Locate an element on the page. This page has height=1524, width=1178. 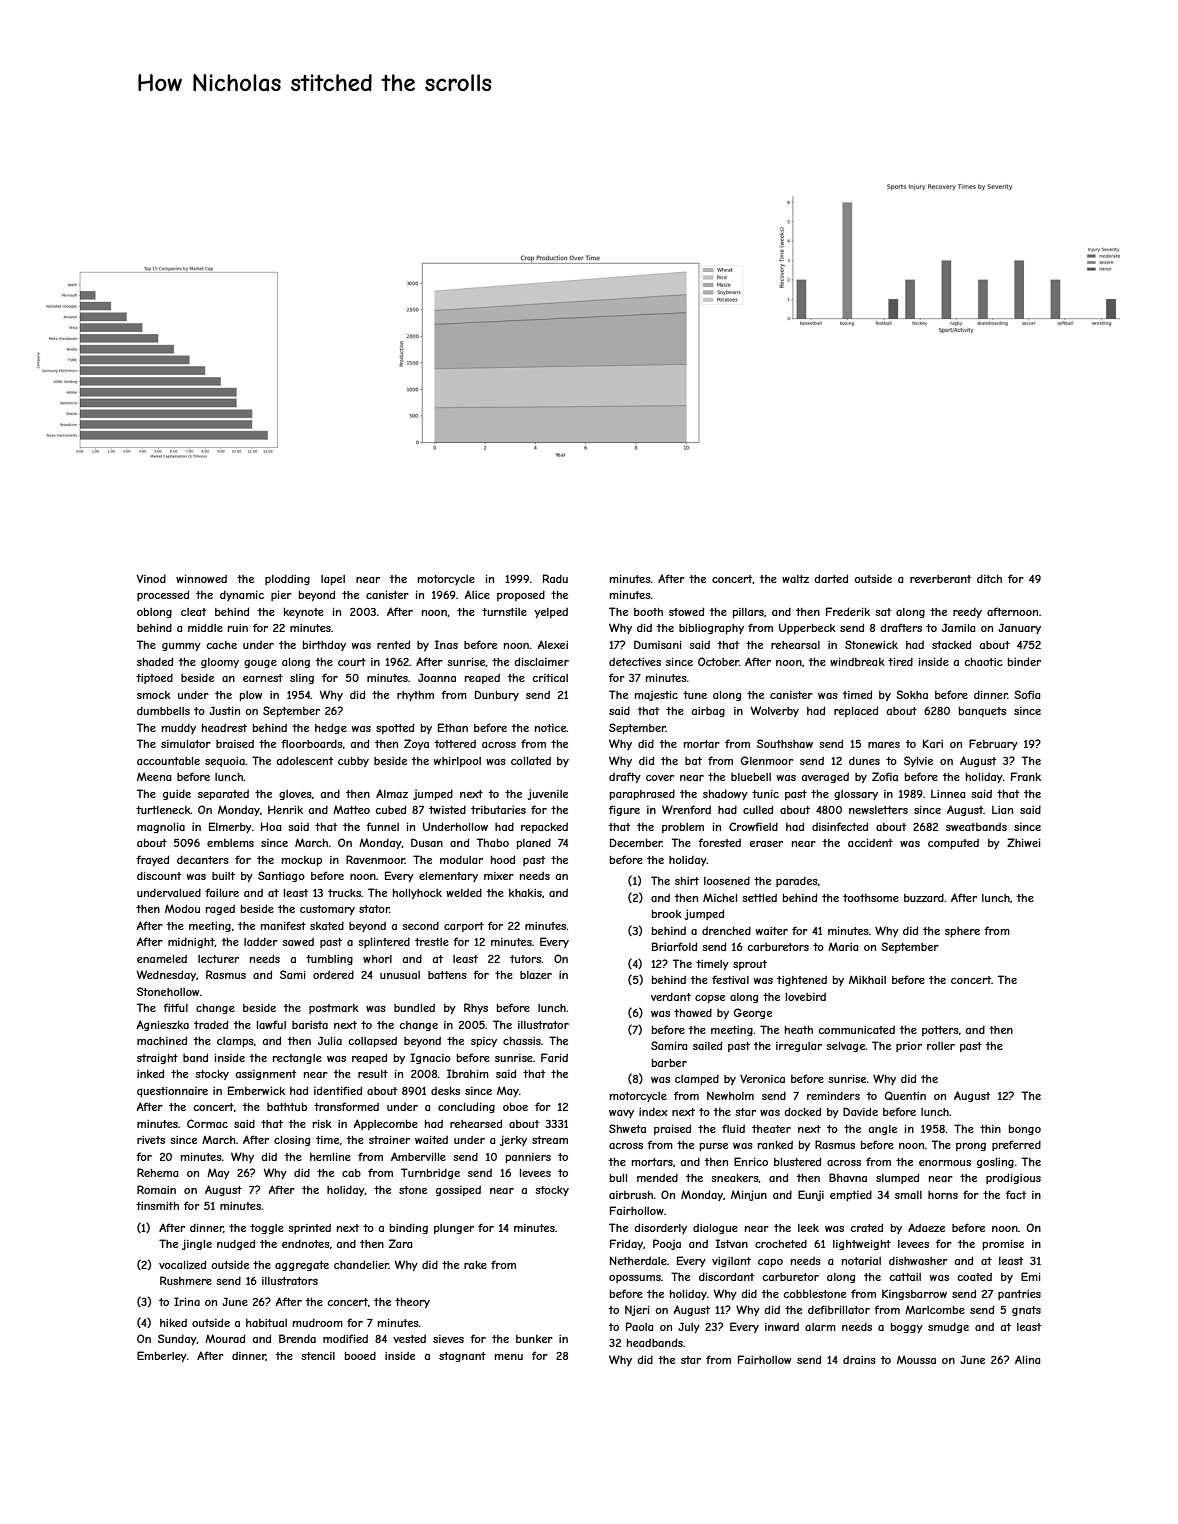
bundled is located at coordinates (414, 1007).
